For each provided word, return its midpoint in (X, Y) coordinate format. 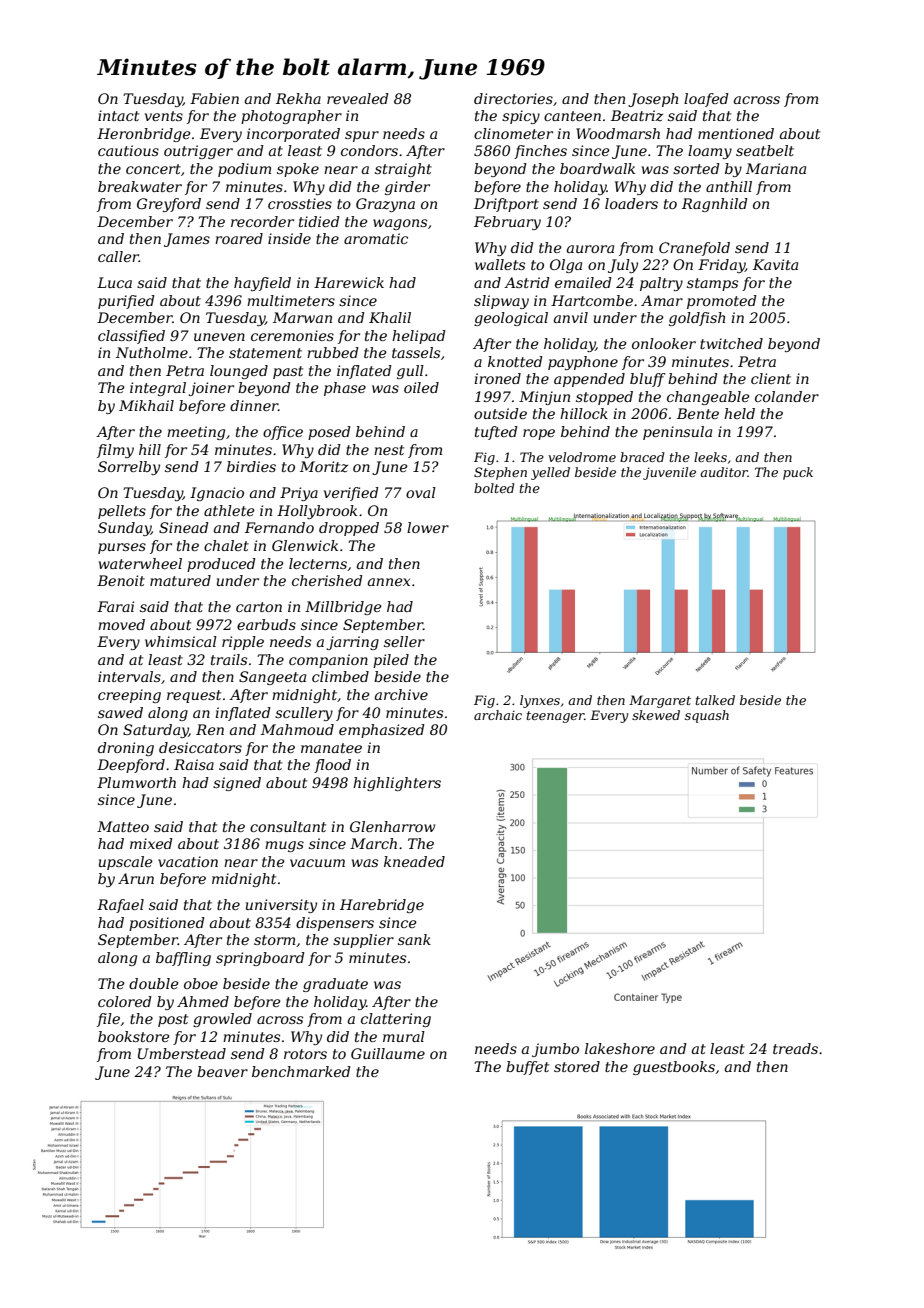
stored (577, 1066)
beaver (222, 1071)
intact (118, 115)
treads (795, 1048)
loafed (706, 100)
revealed (358, 98)
